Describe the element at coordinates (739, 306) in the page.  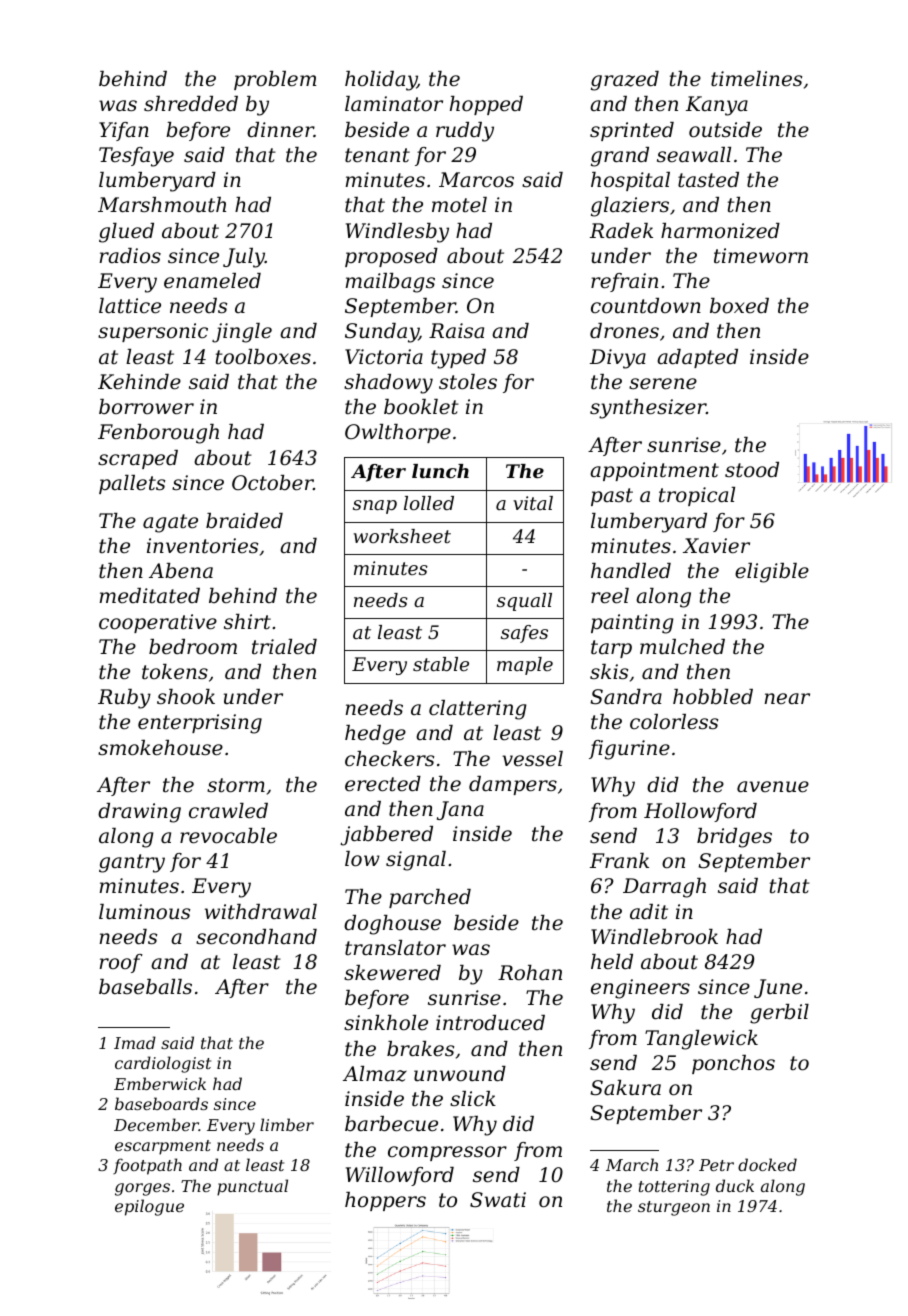
I see `boxed` at that location.
